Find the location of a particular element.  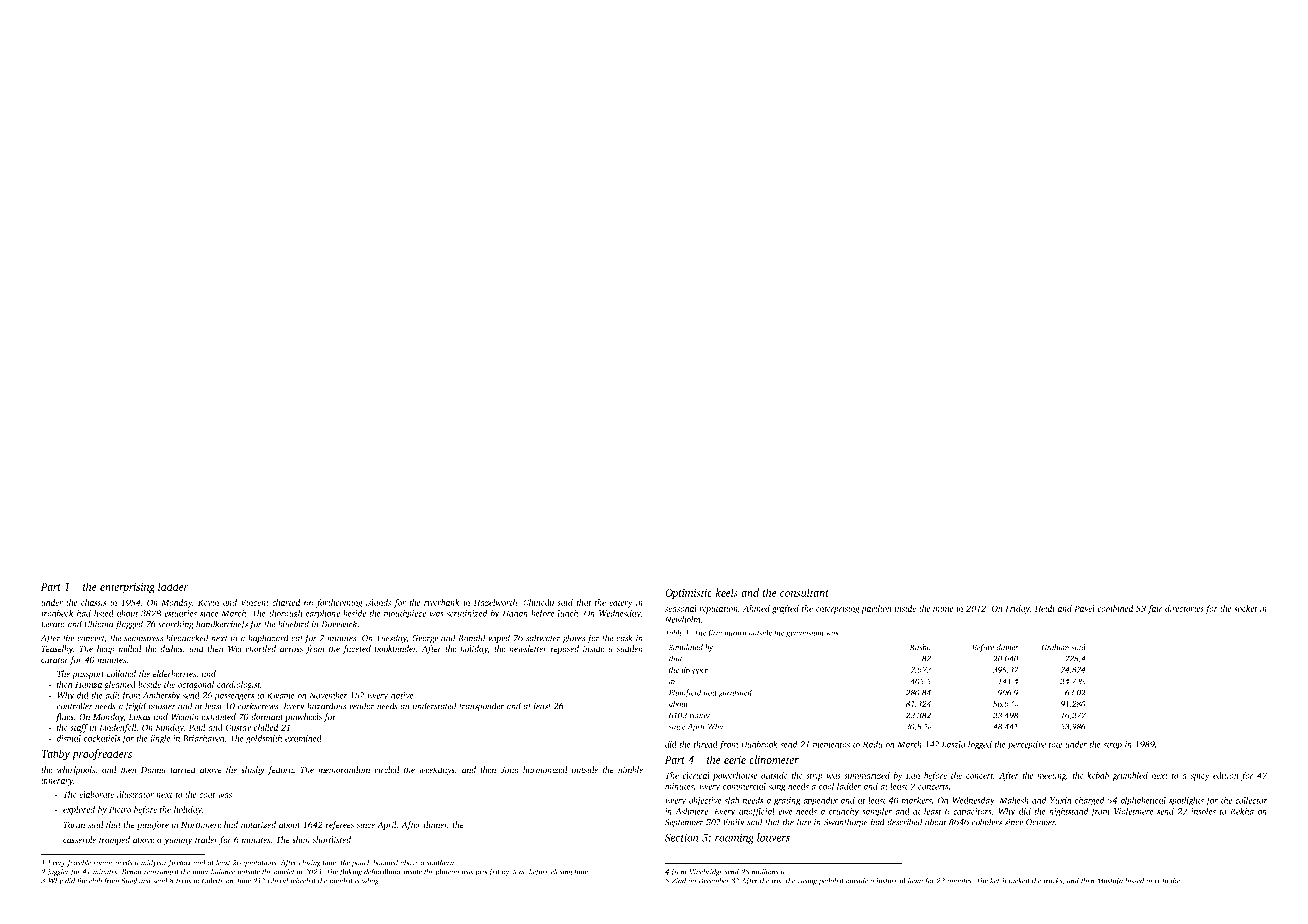

native is located at coordinates (402, 695).
